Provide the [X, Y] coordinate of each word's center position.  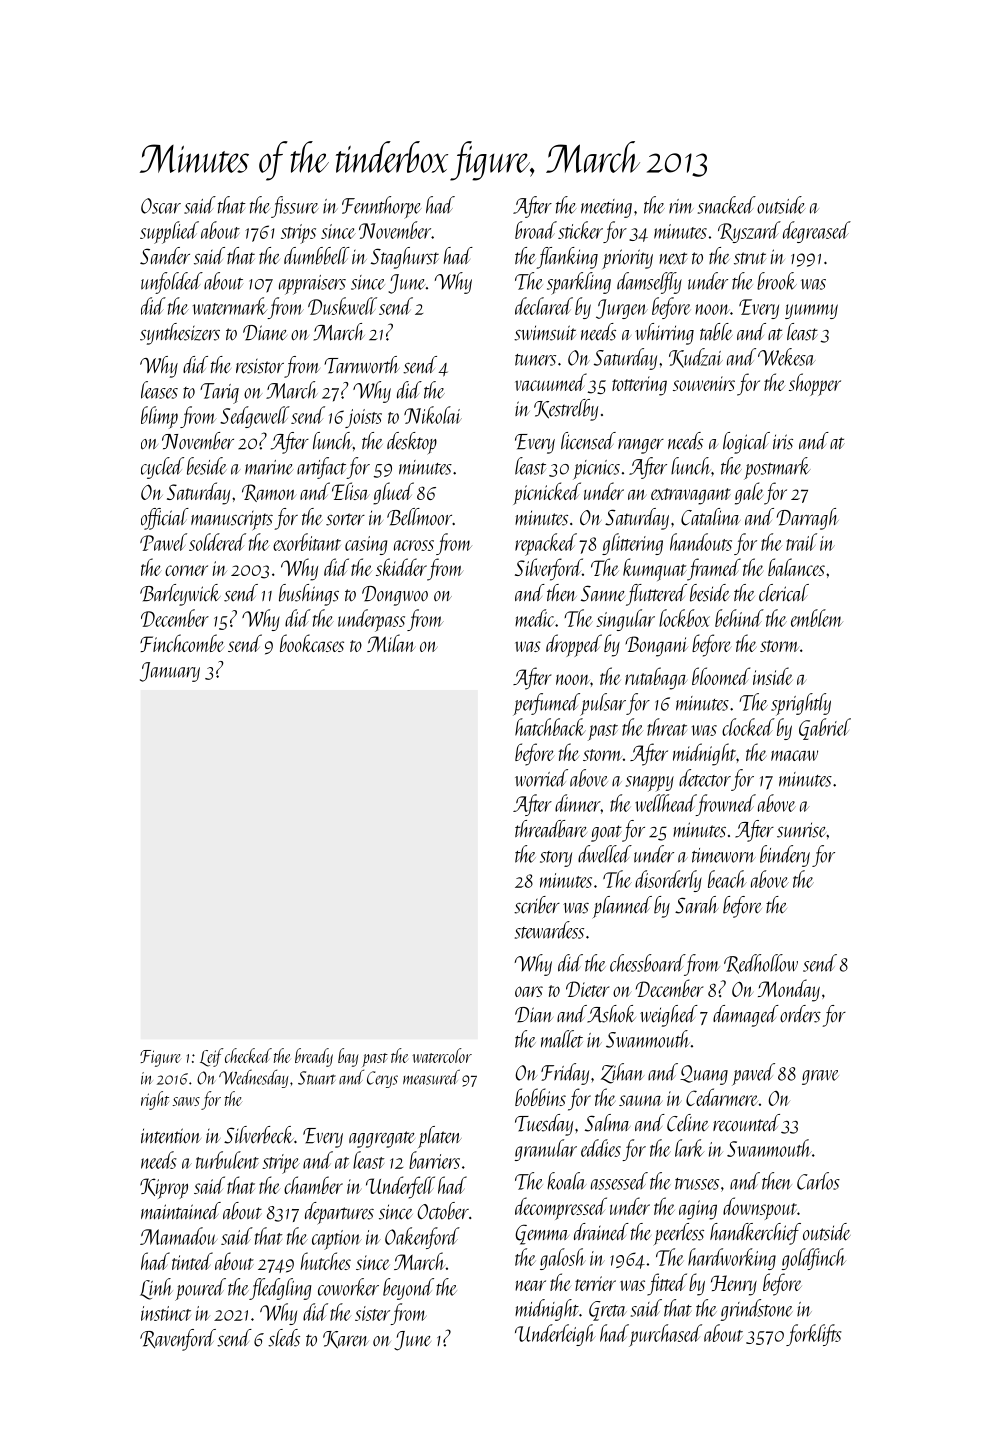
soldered [217, 542]
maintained [181, 1210]
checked [248, 1055]
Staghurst [405, 258]
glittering [632, 544]
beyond [408, 1289]
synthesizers [180, 334]
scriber [537, 905]
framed [714, 569]
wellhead [665, 803]
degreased [817, 232]
